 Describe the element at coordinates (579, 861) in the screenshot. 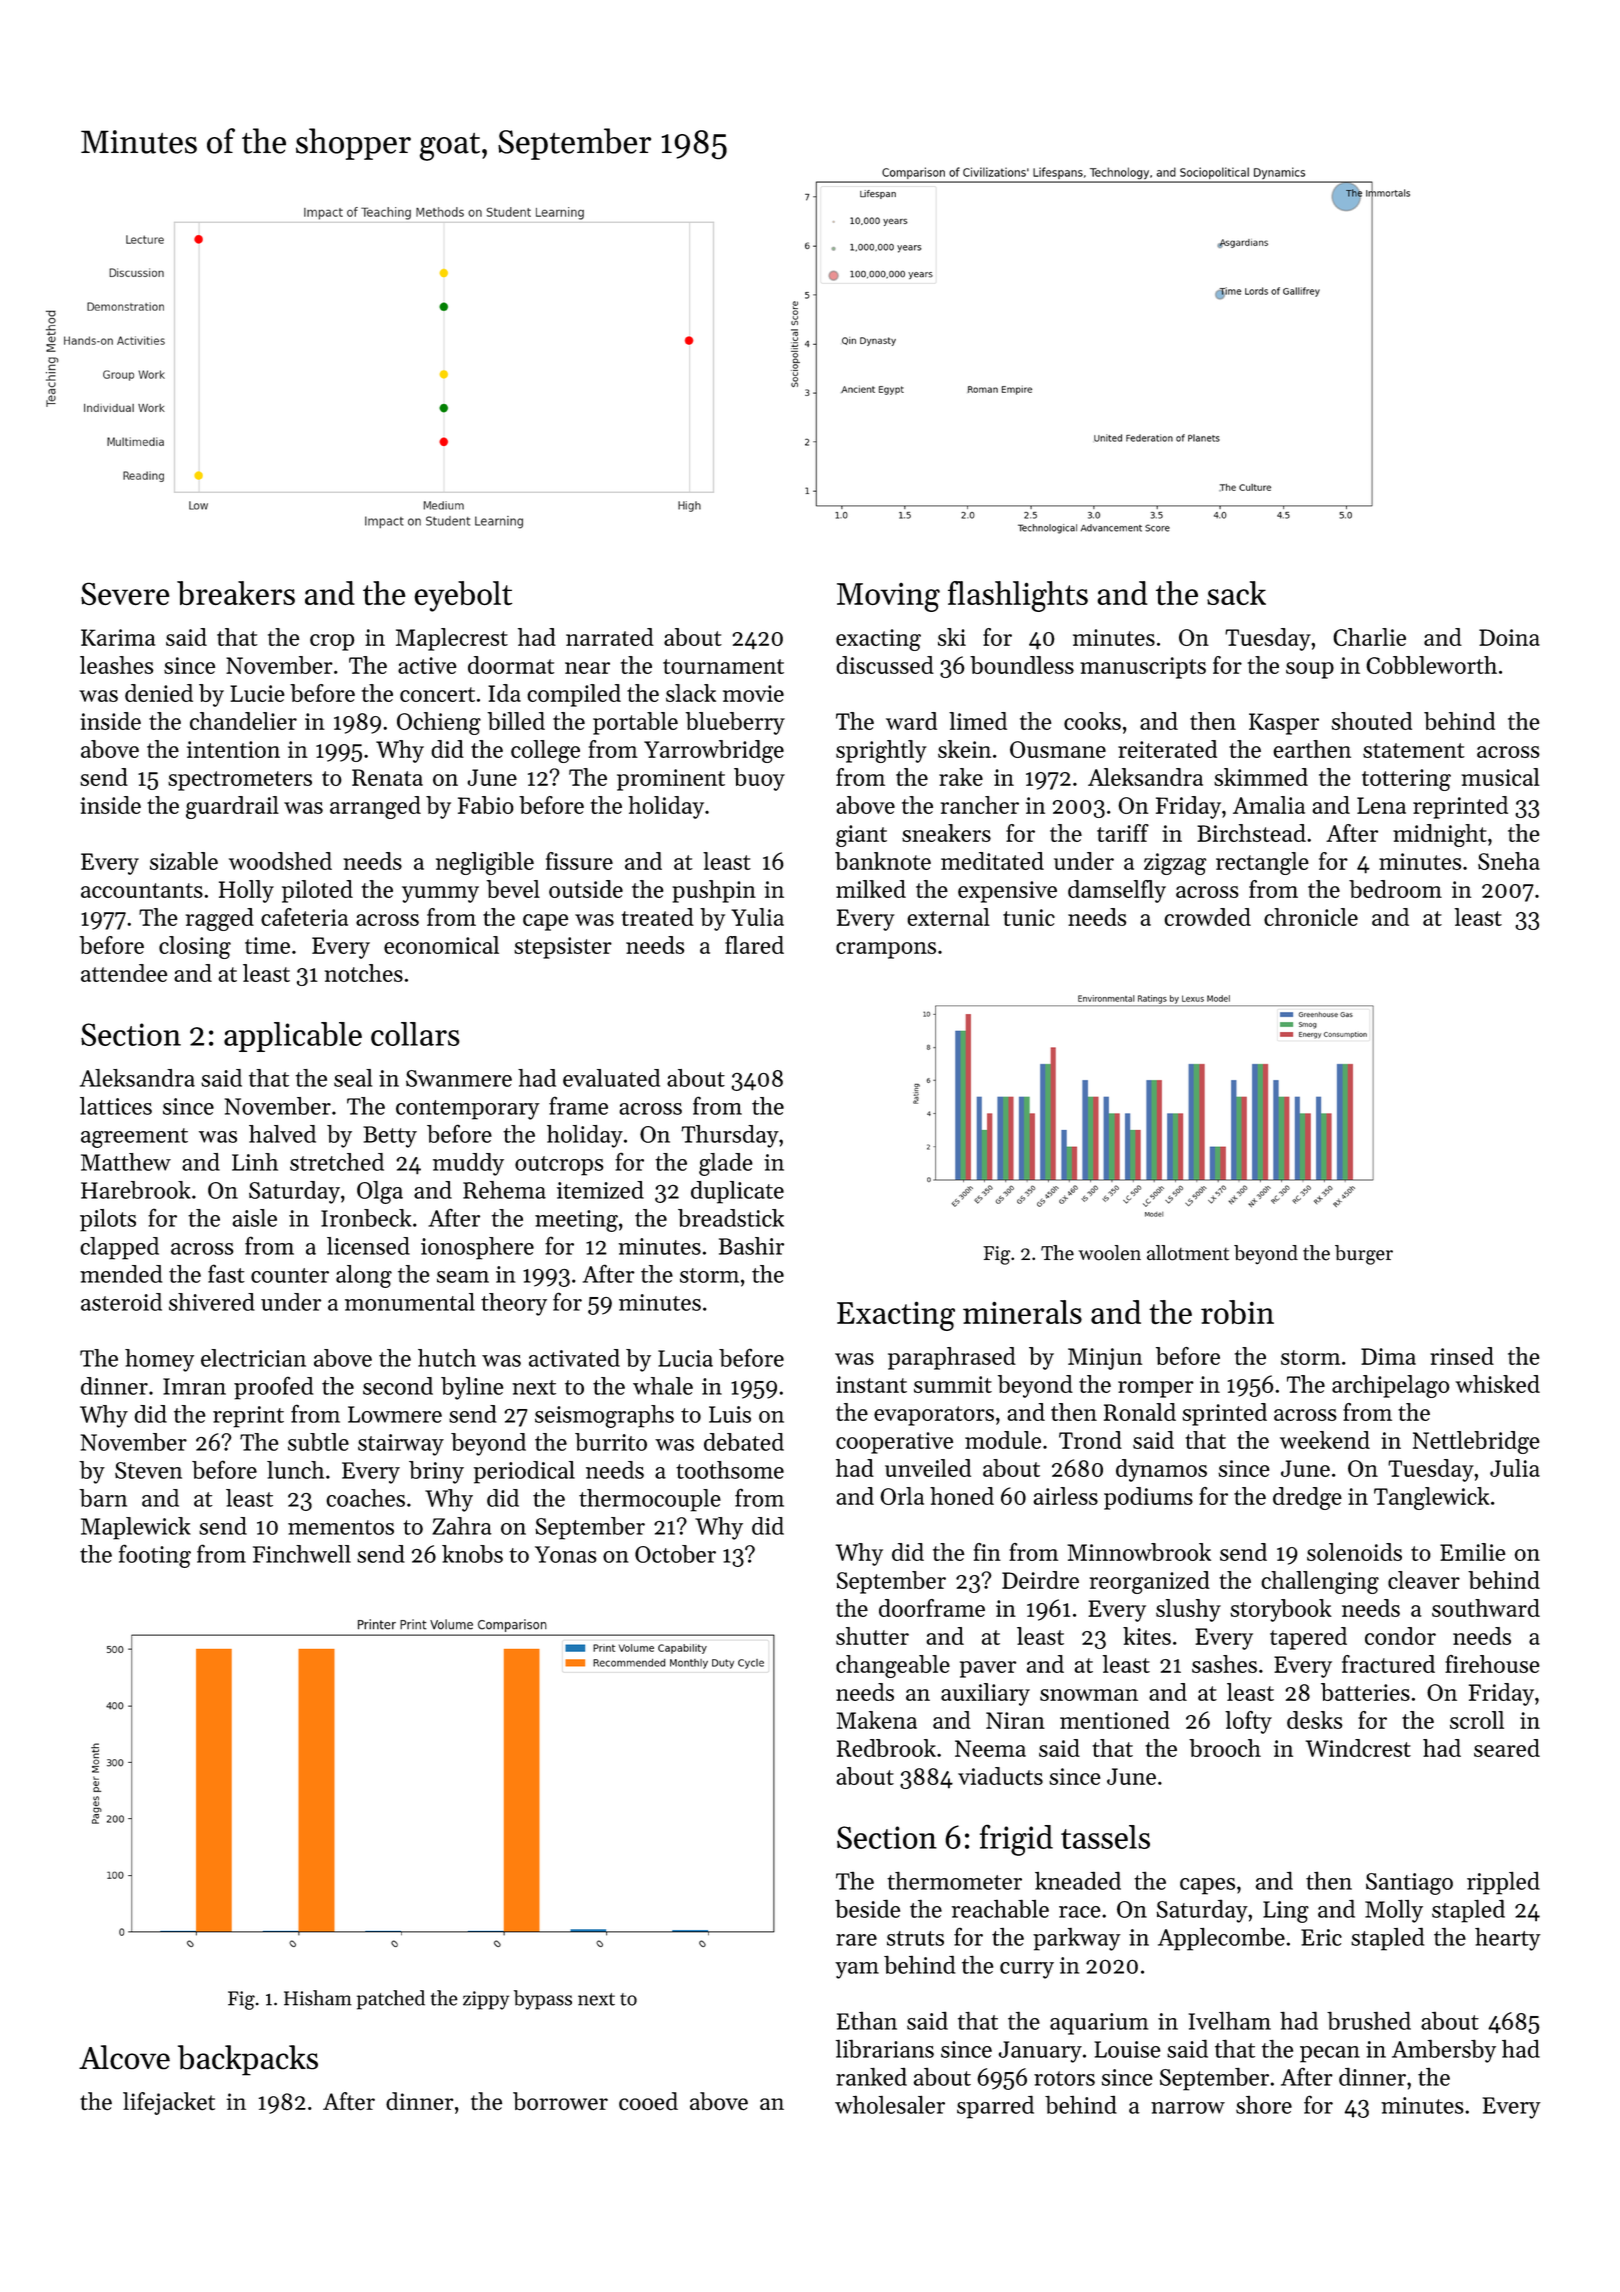

I see `fissure` at that location.
